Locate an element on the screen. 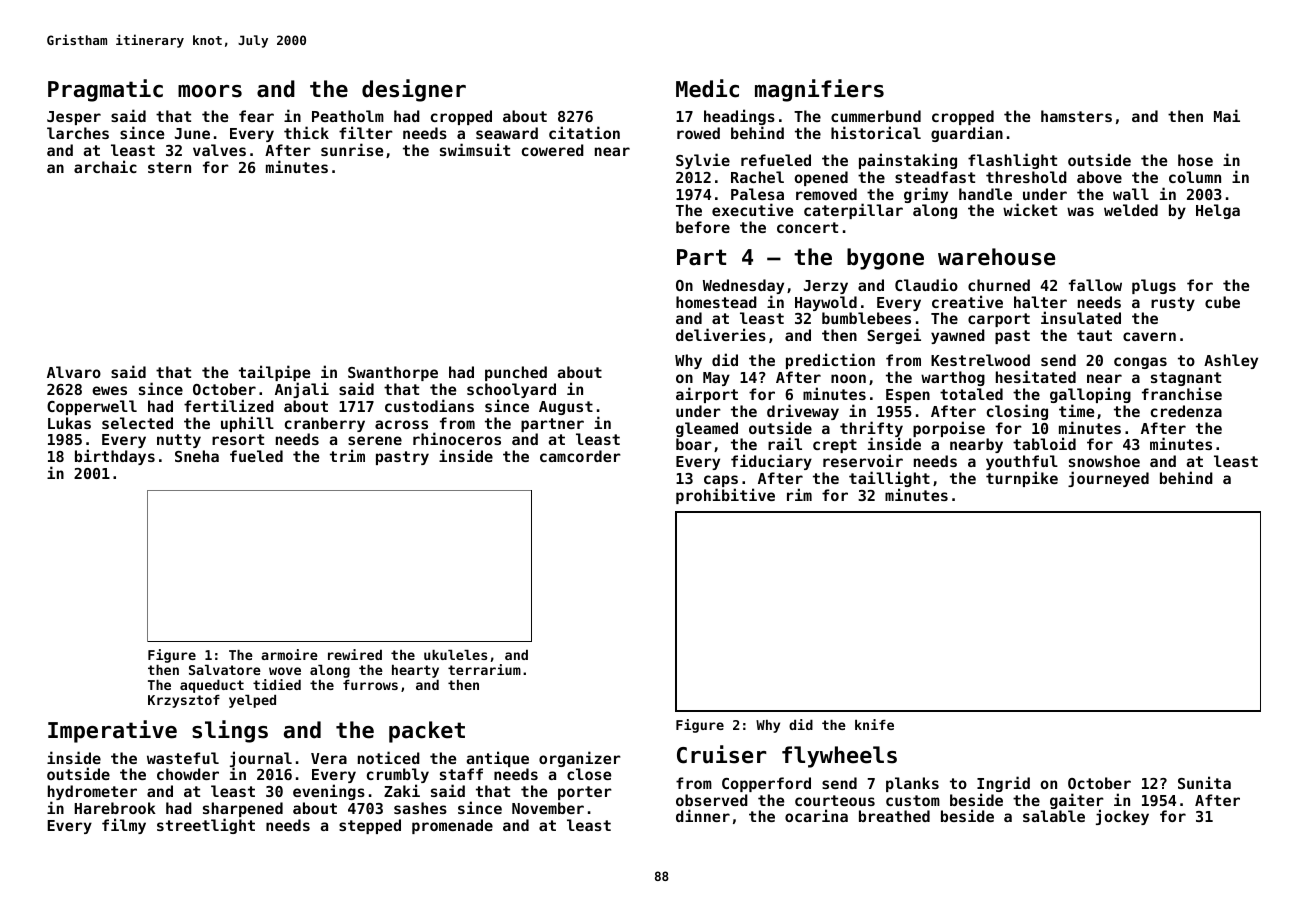 This screenshot has width=1308, height=924. hydrometer is located at coordinates (92, 792).
